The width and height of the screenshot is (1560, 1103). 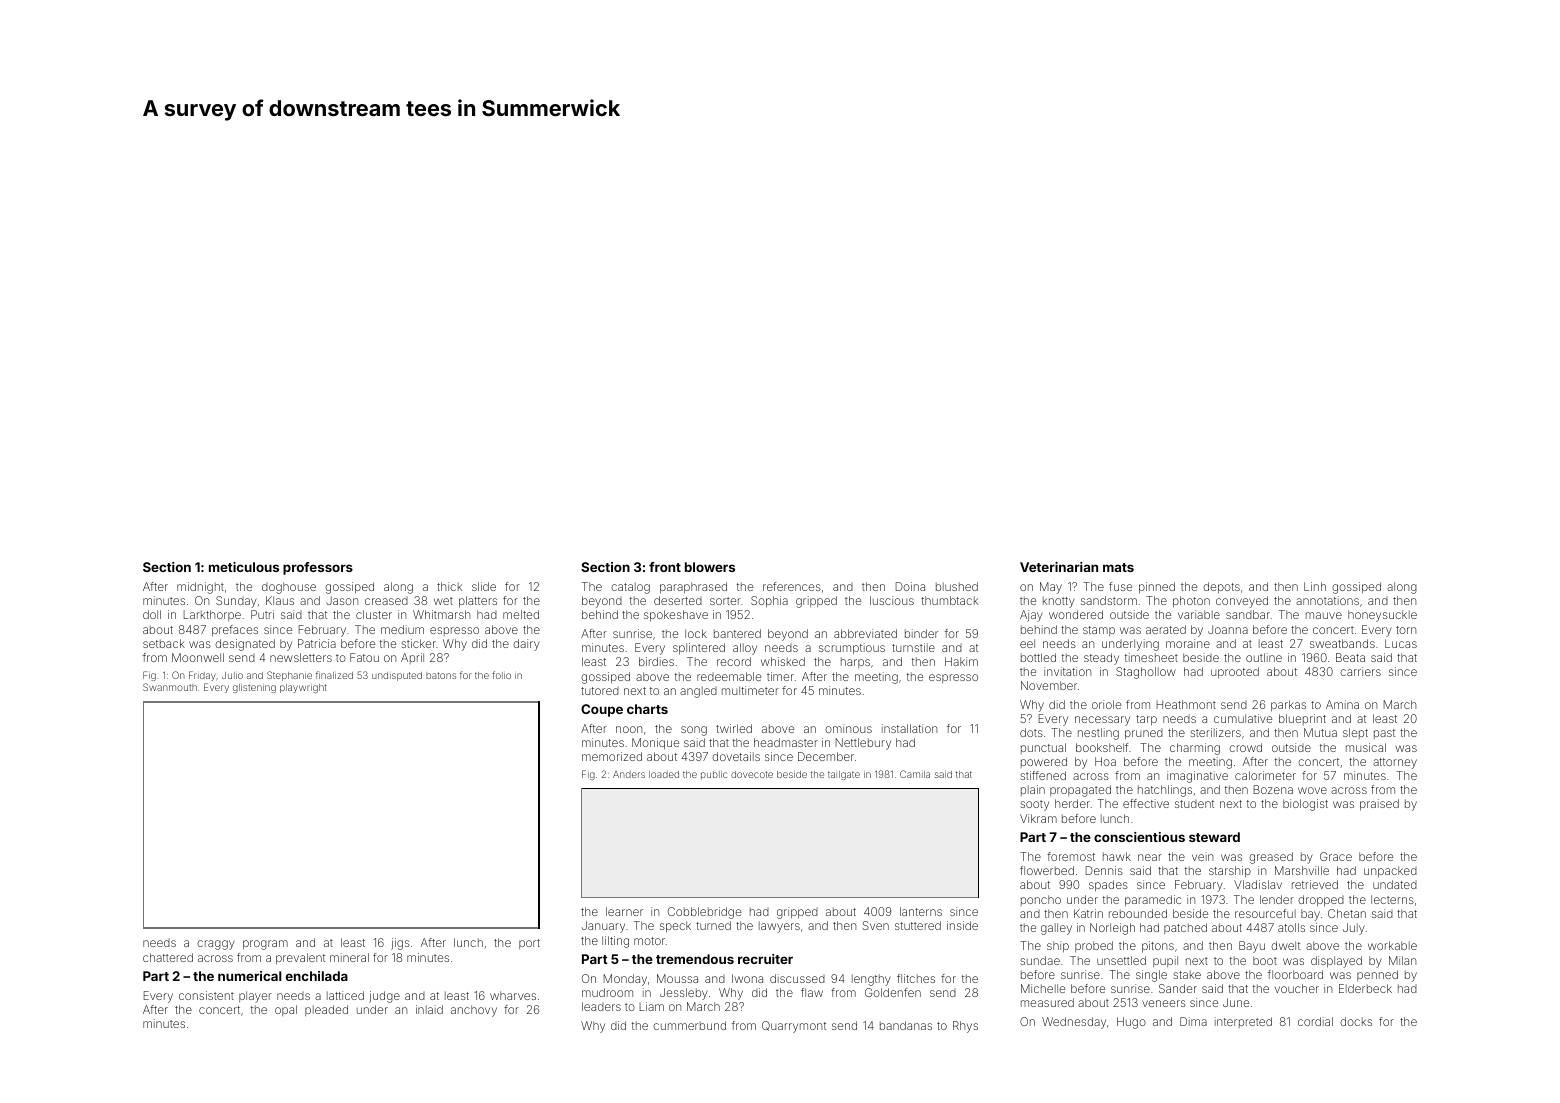 I want to click on professors, so click(x=318, y=568).
